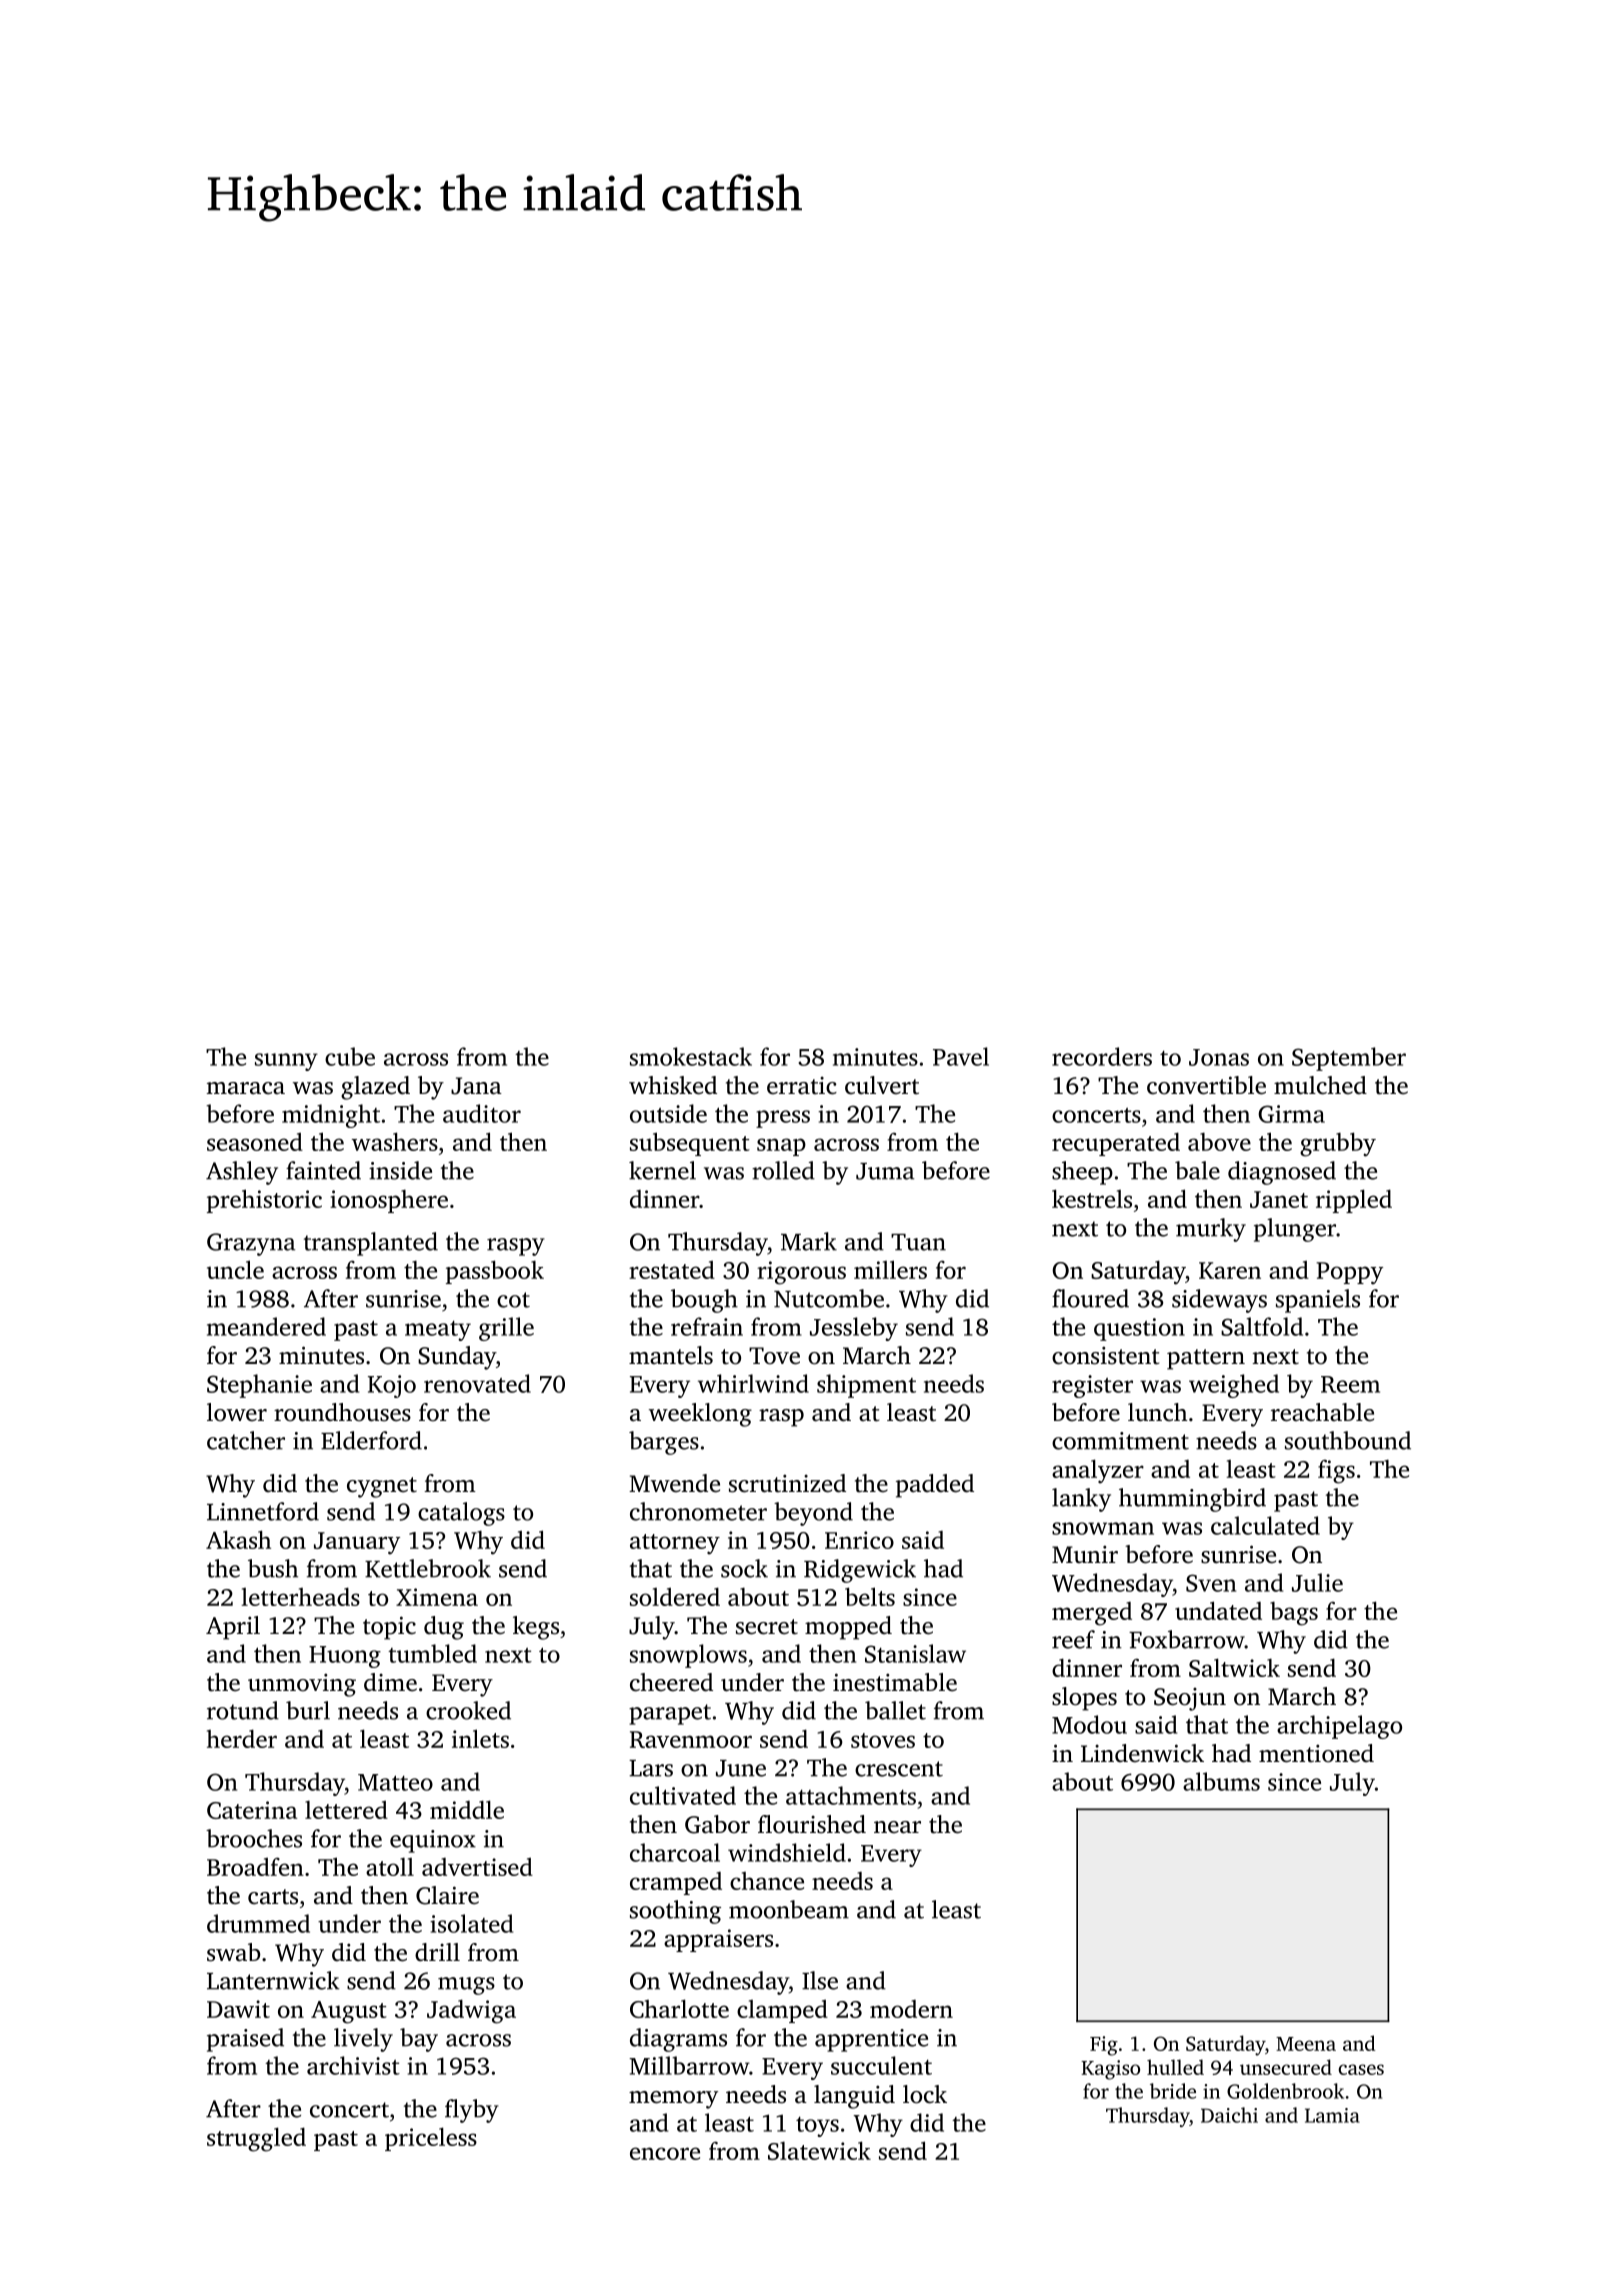 The image size is (1620, 2292). I want to click on Daichi, so click(1229, 2115).
